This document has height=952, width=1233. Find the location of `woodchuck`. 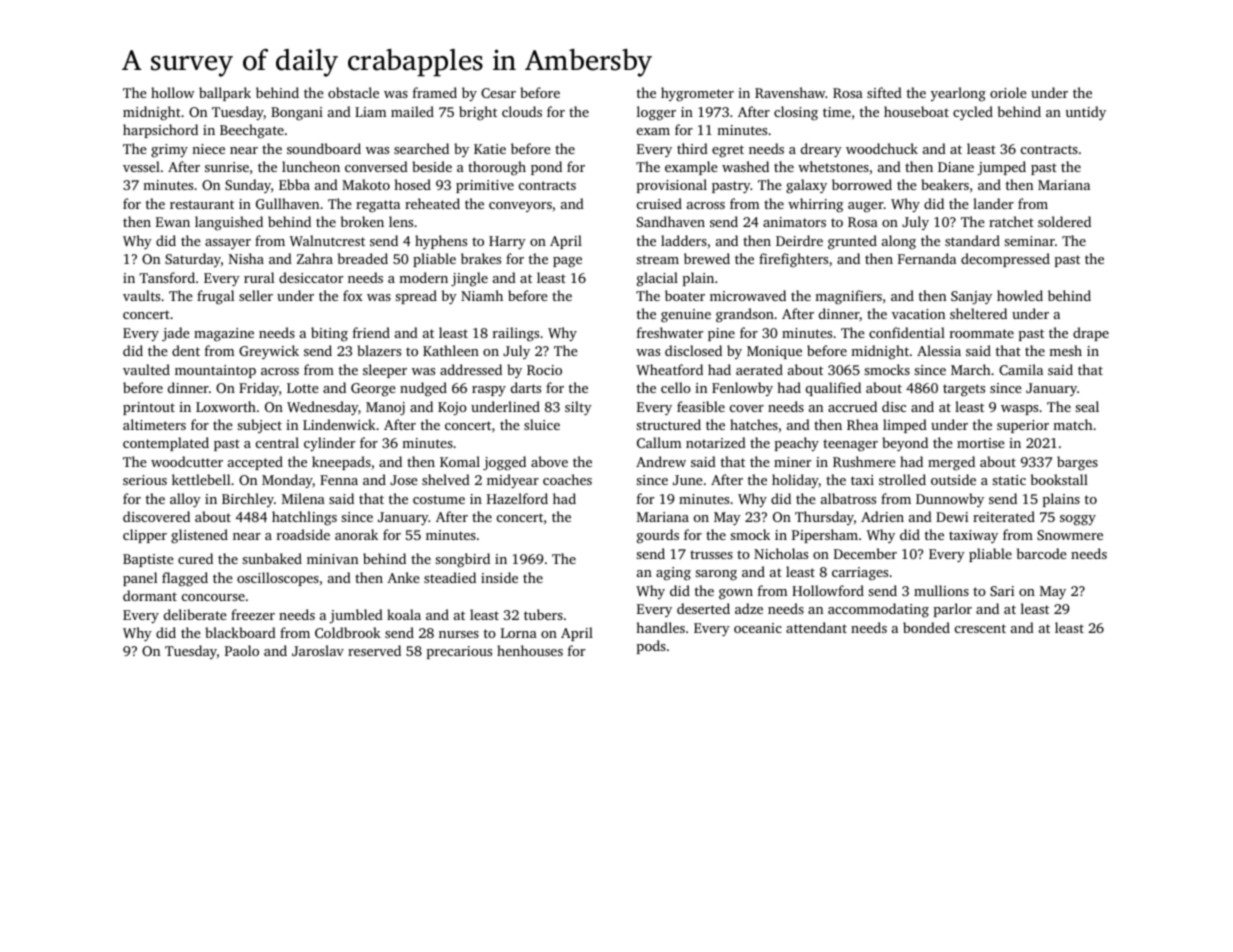

woodchuck is located at coordinates (882, 148).
